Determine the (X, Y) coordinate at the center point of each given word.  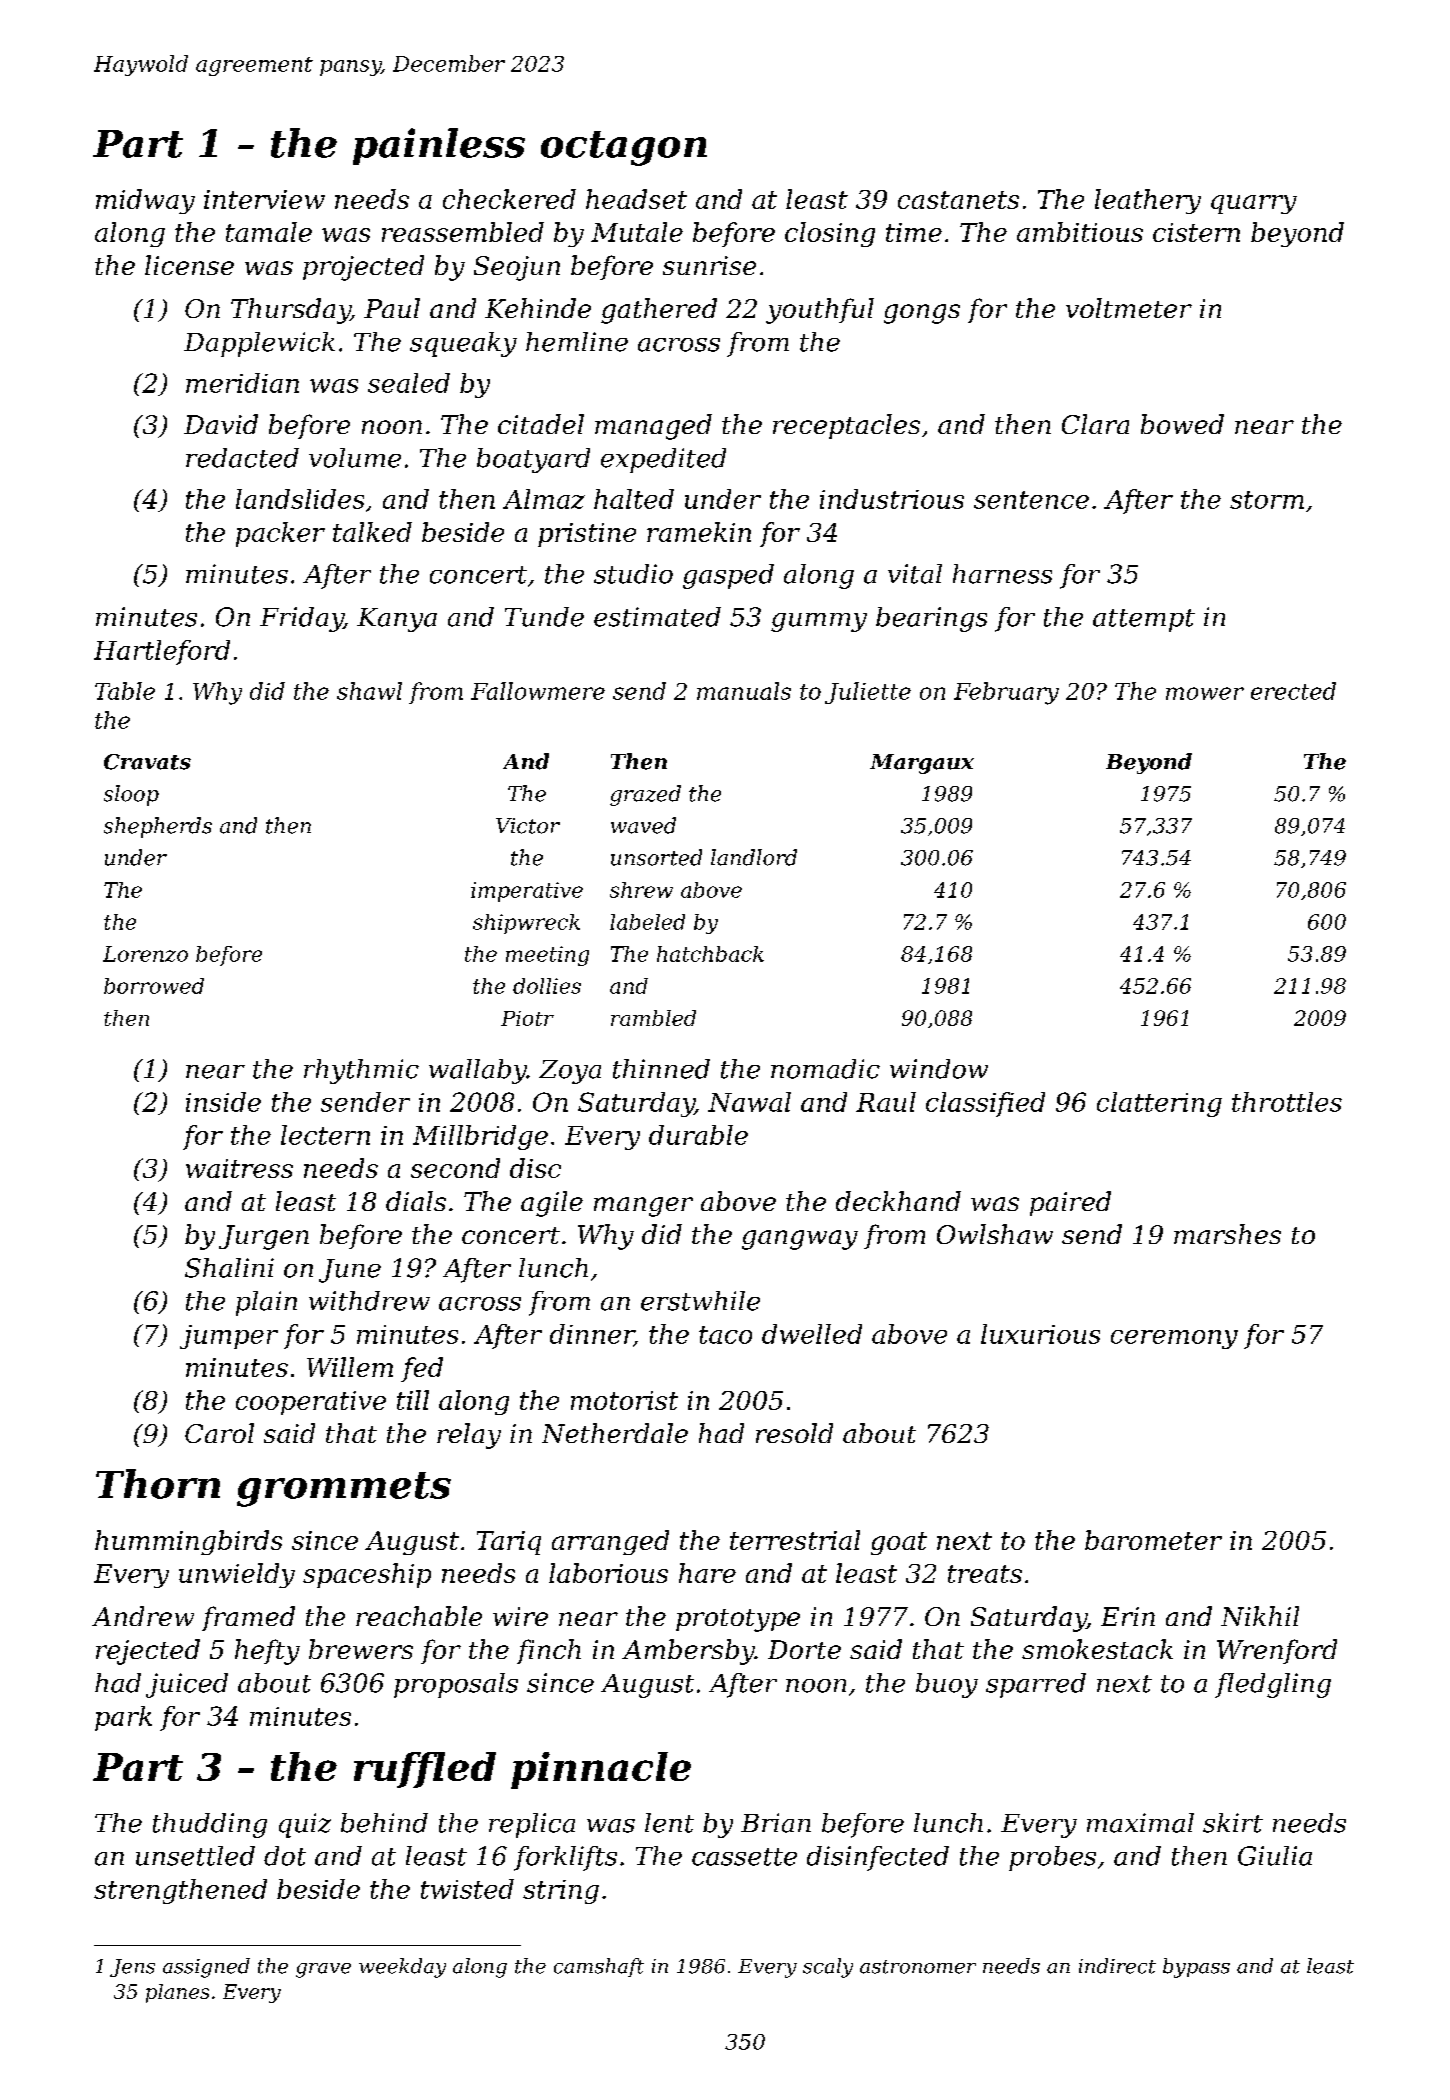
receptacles (846, 426)
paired (1070, 1203)
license (189, 265)
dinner (592, 1335)
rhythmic (361, 1071)
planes (177, 1993)
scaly (828, 1968)
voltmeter (1129, 308)
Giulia (1275, 1856)
